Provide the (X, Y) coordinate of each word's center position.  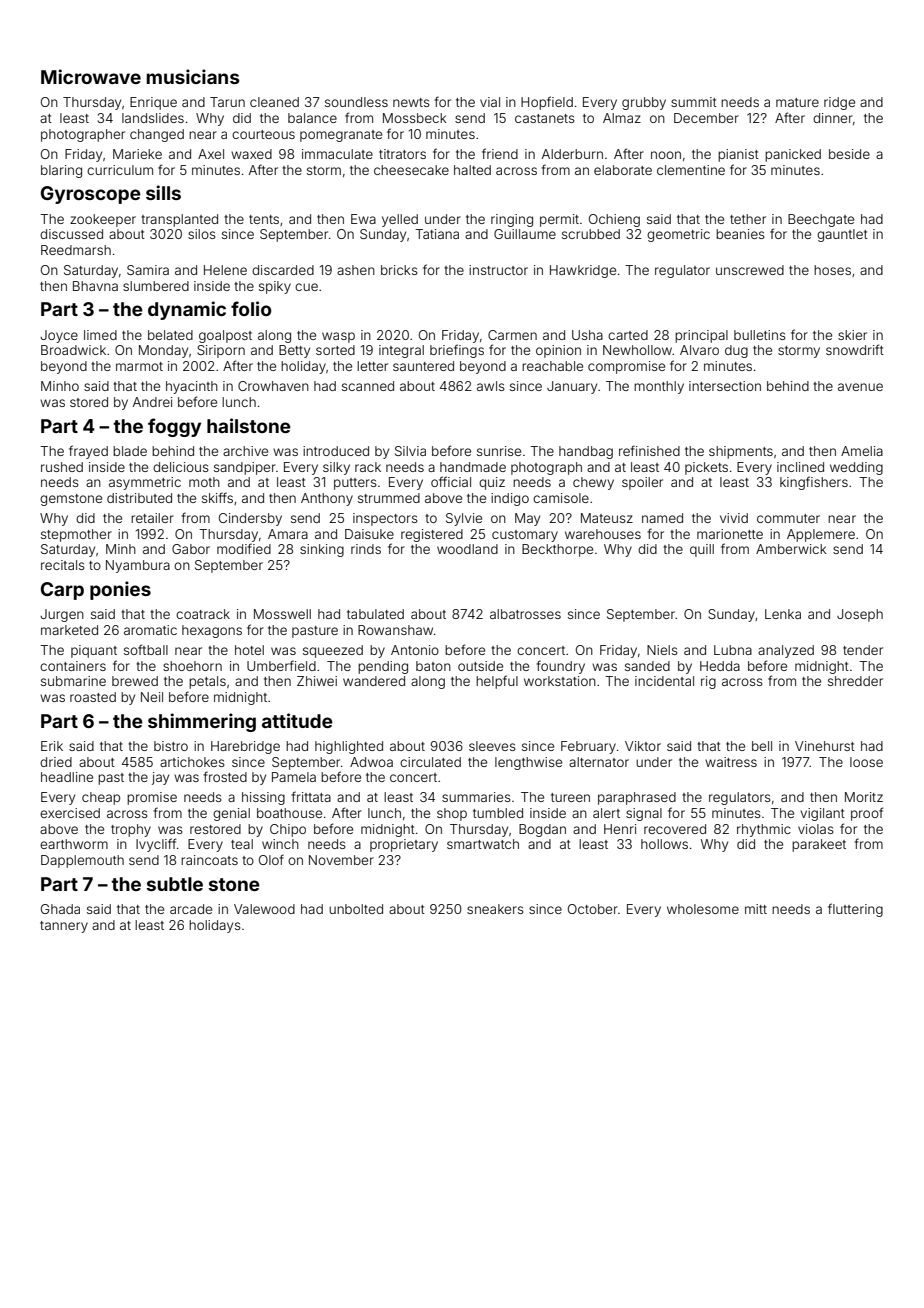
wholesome (703, 909)
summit (694, 102)
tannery (64, 927)
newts (411, 102)
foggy (174, 427)
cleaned (274, 102)
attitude (297, 720)
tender (863, 650)
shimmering (202, 722)
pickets (706, 468)
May (527, 519)
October (593, 909)
